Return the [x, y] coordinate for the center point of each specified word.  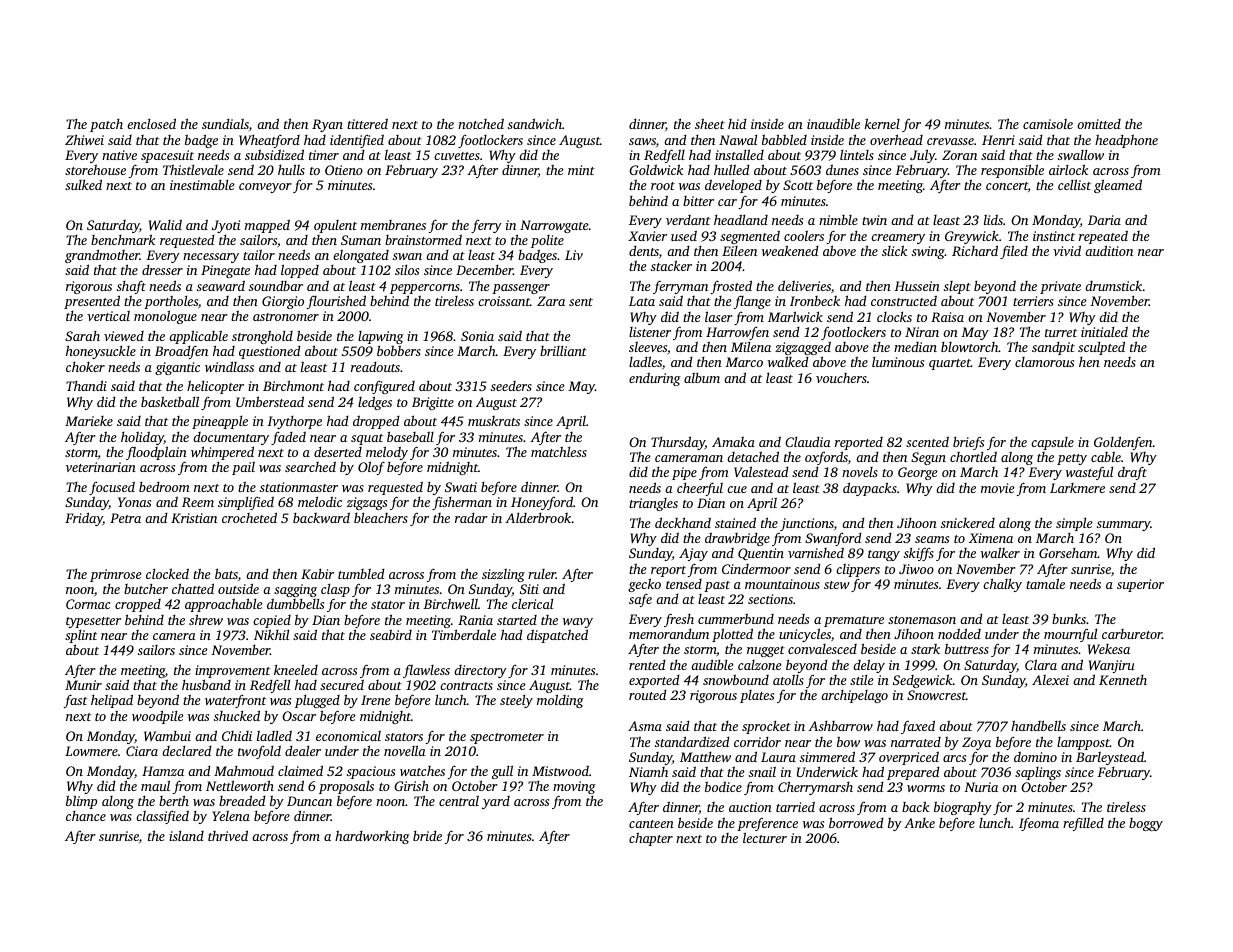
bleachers [381, 517]
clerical [532, 604]
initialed [1104, 331]
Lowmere [91, 751]
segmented [750, 237]
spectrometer [507, 738]
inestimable [202, 184]
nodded [959, 633]
